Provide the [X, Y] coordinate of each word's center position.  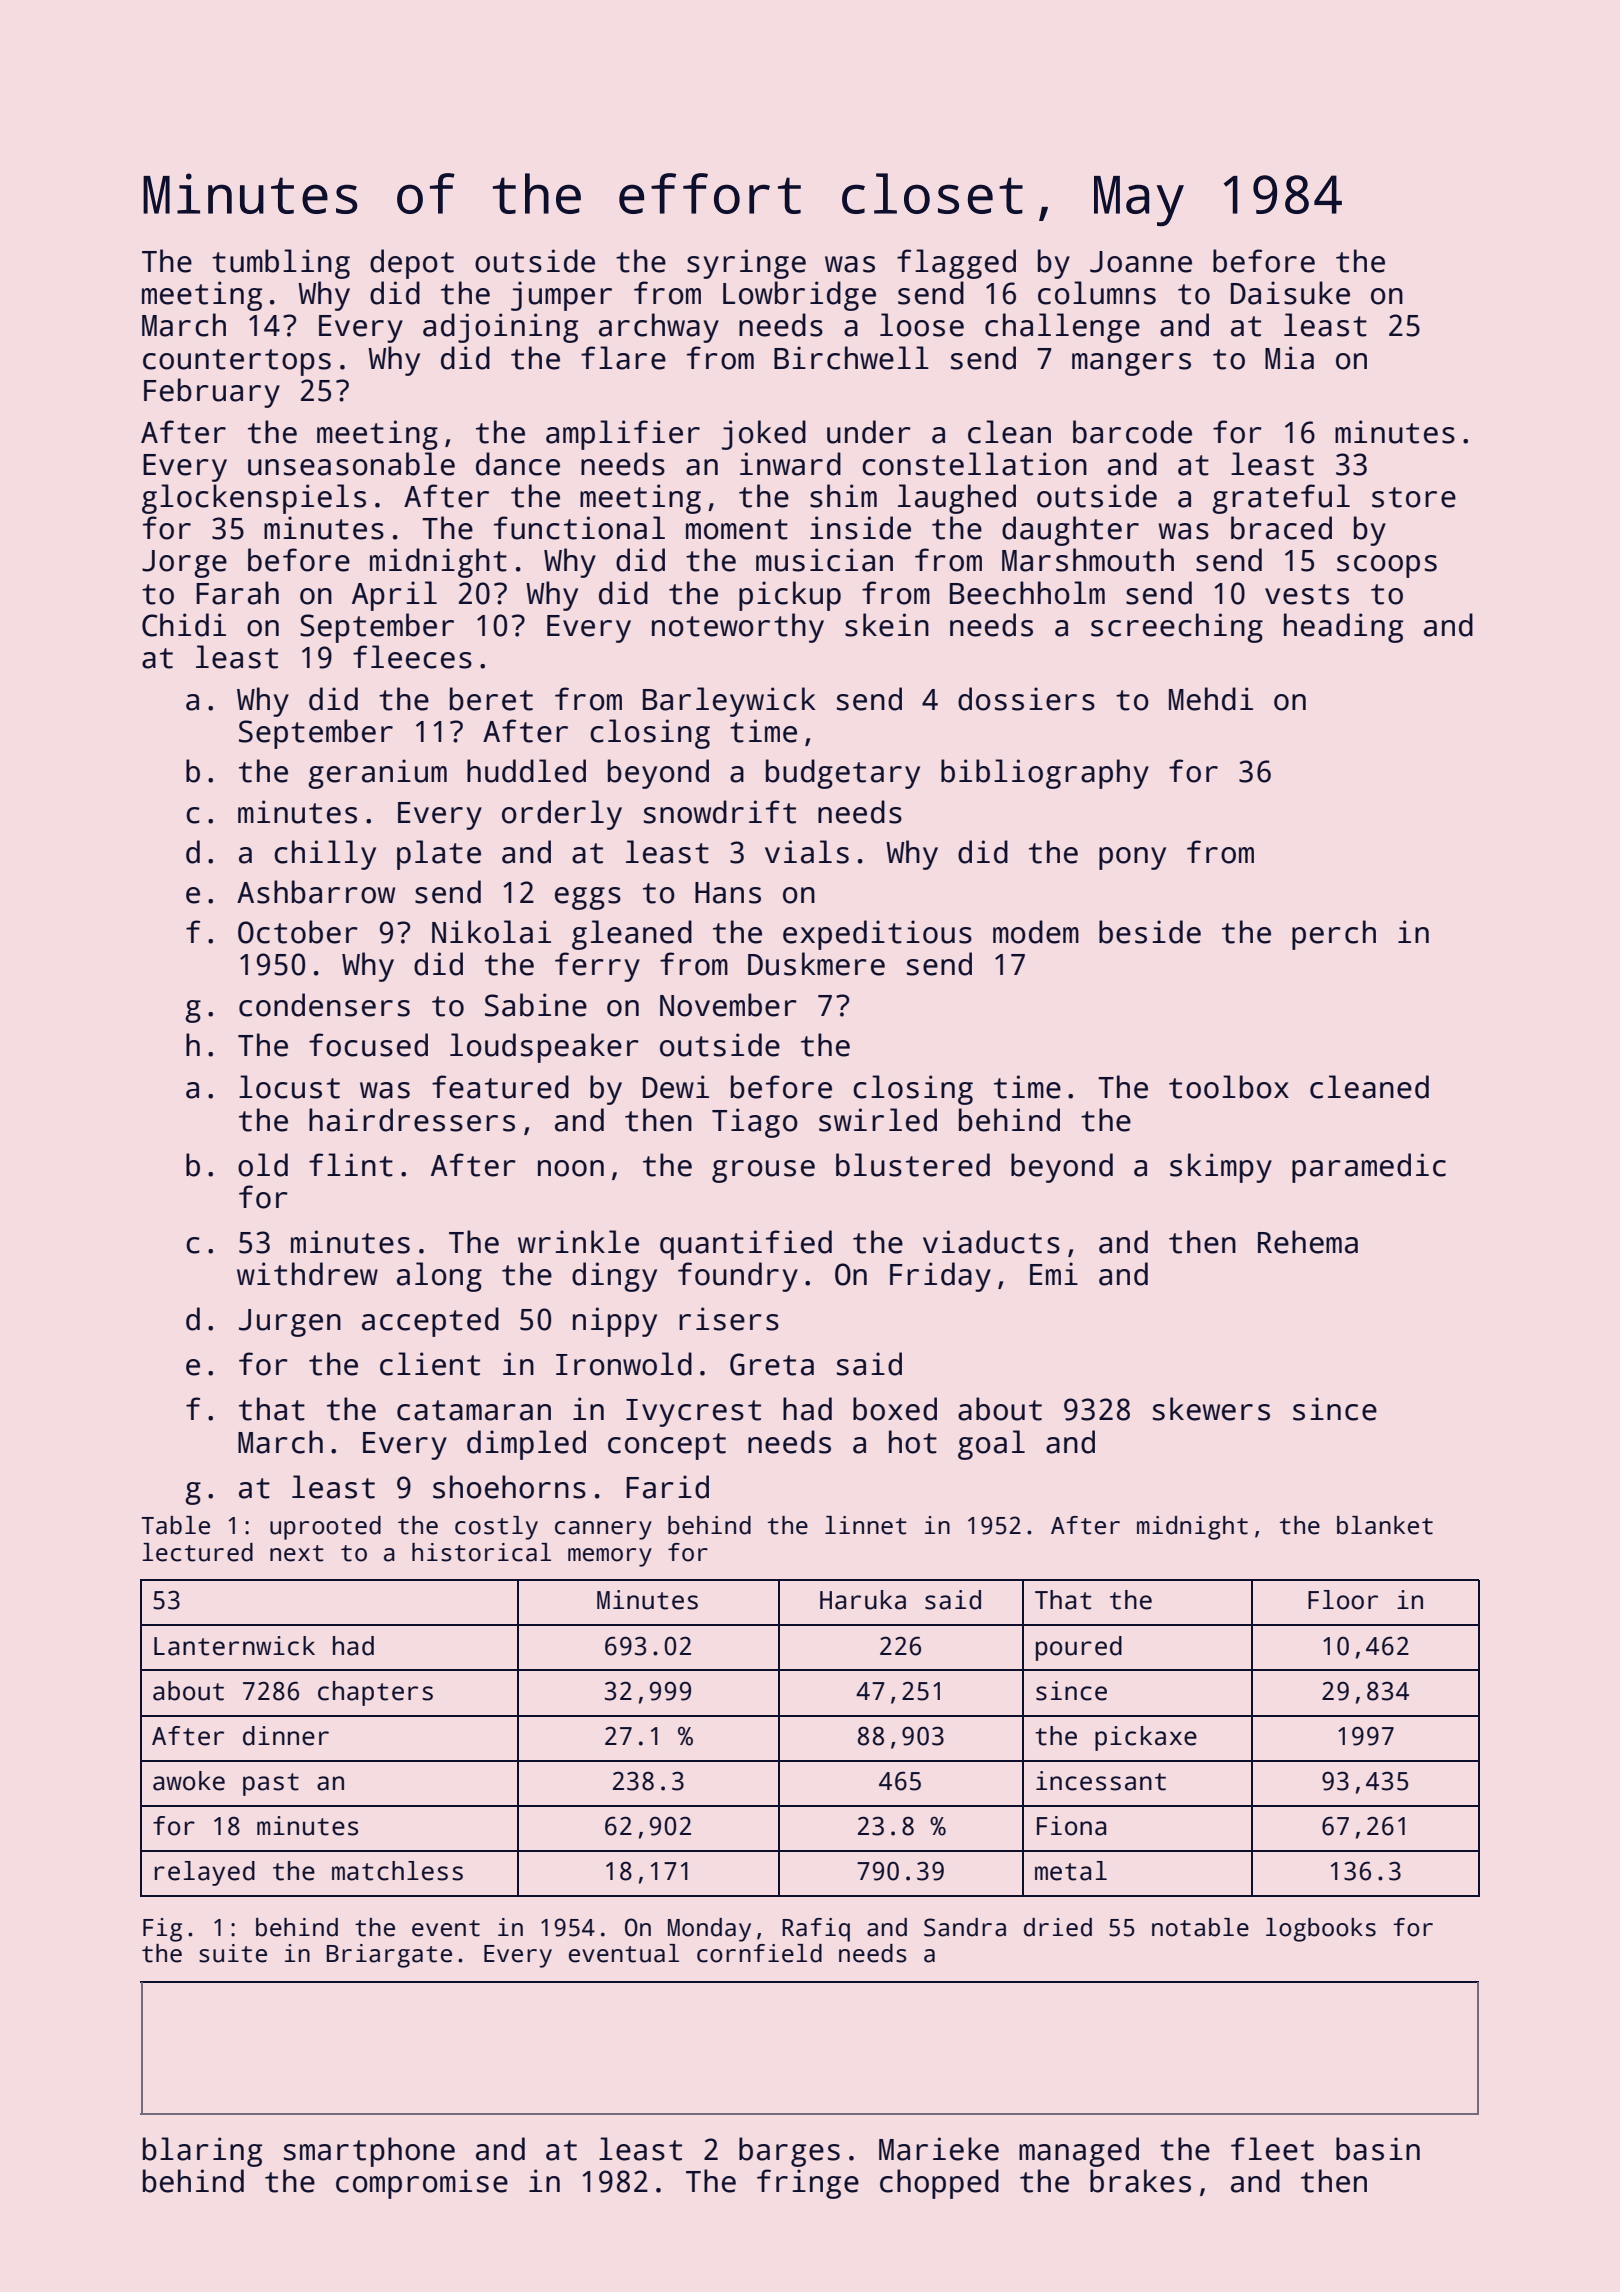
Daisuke [1290, 293]
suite [233, 1953]
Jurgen [290, 1323]
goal [991, 1445]
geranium [377, 774]
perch [1334, 935]
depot [412, 264]
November [728, 1005]
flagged [956, 264]
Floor [1343, 1600]
